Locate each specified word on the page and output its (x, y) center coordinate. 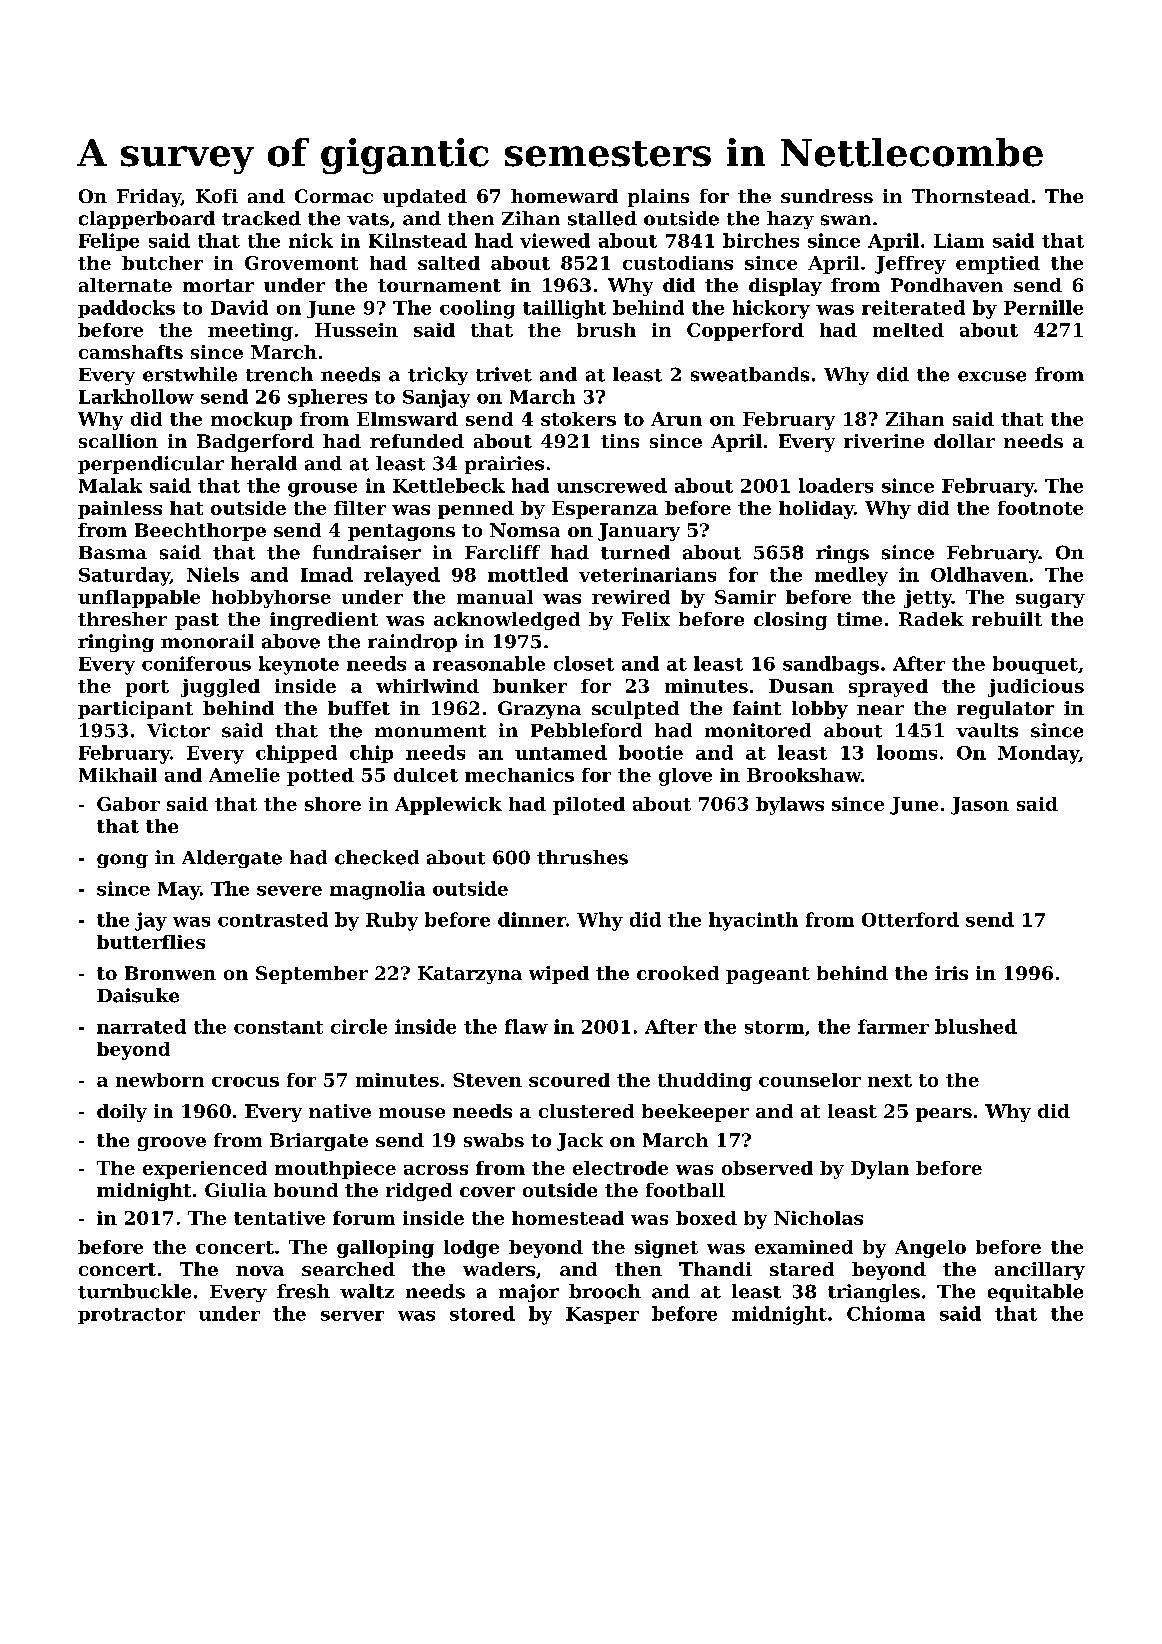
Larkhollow (136, 396)
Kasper (602, 1315)
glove (685, 777)
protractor (131, 1316)
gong (122, 861)
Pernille (1043, 307)
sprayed (888, 688)
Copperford (745, 332)
